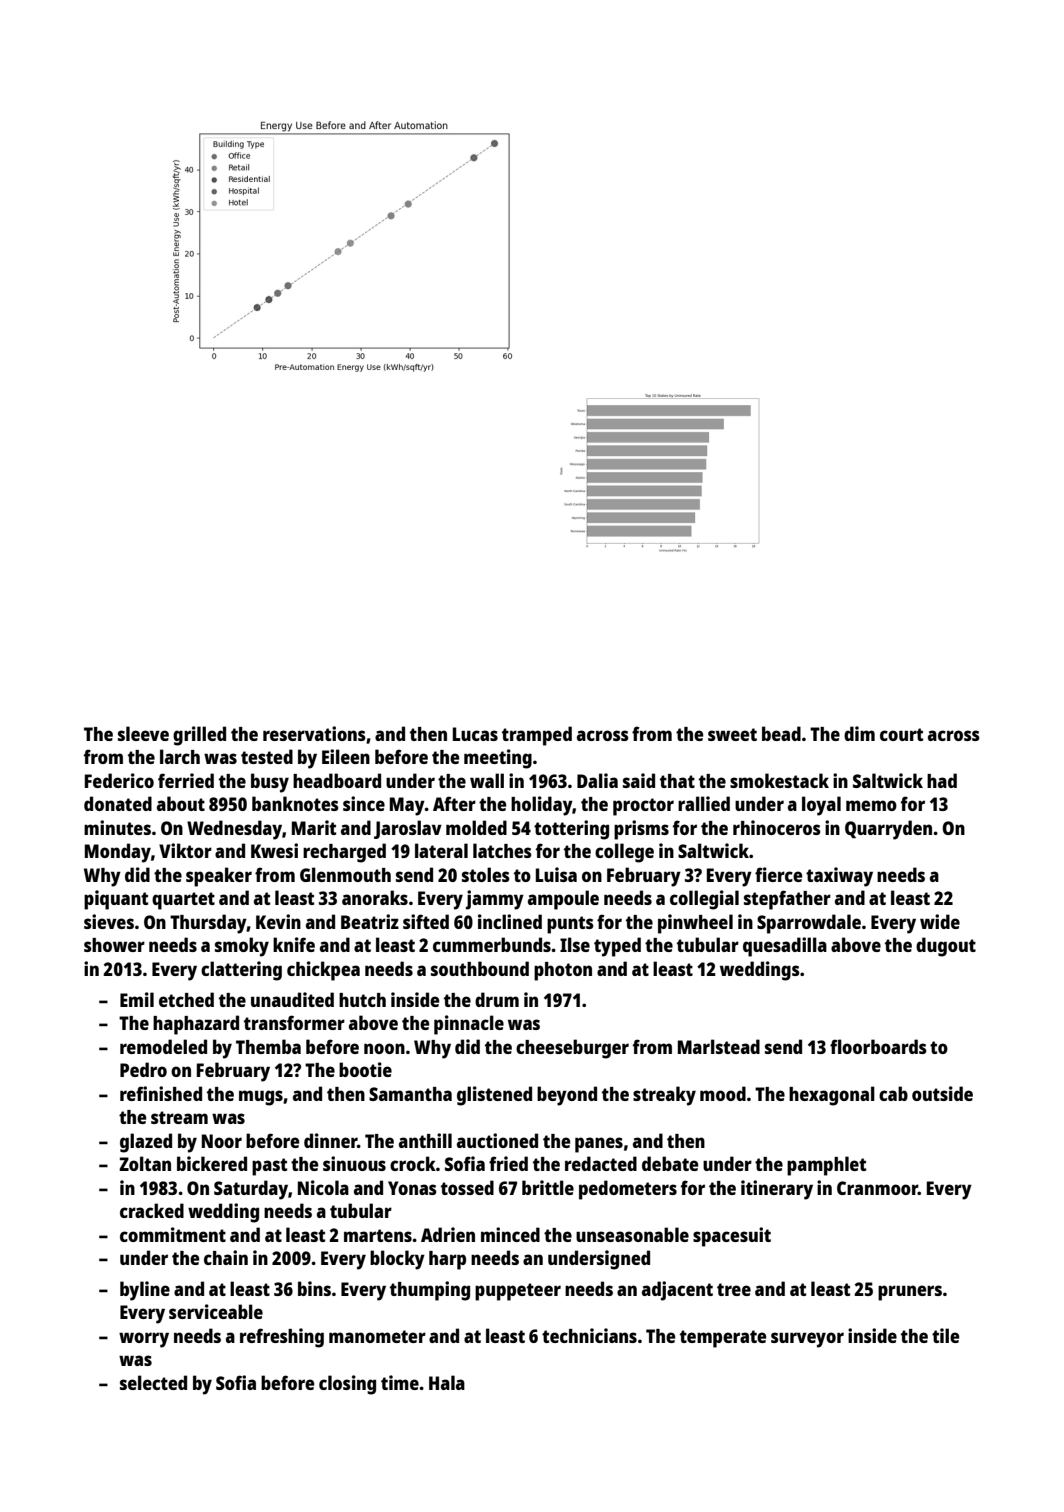  I want to click on floorboards, so click(878, 1046).
